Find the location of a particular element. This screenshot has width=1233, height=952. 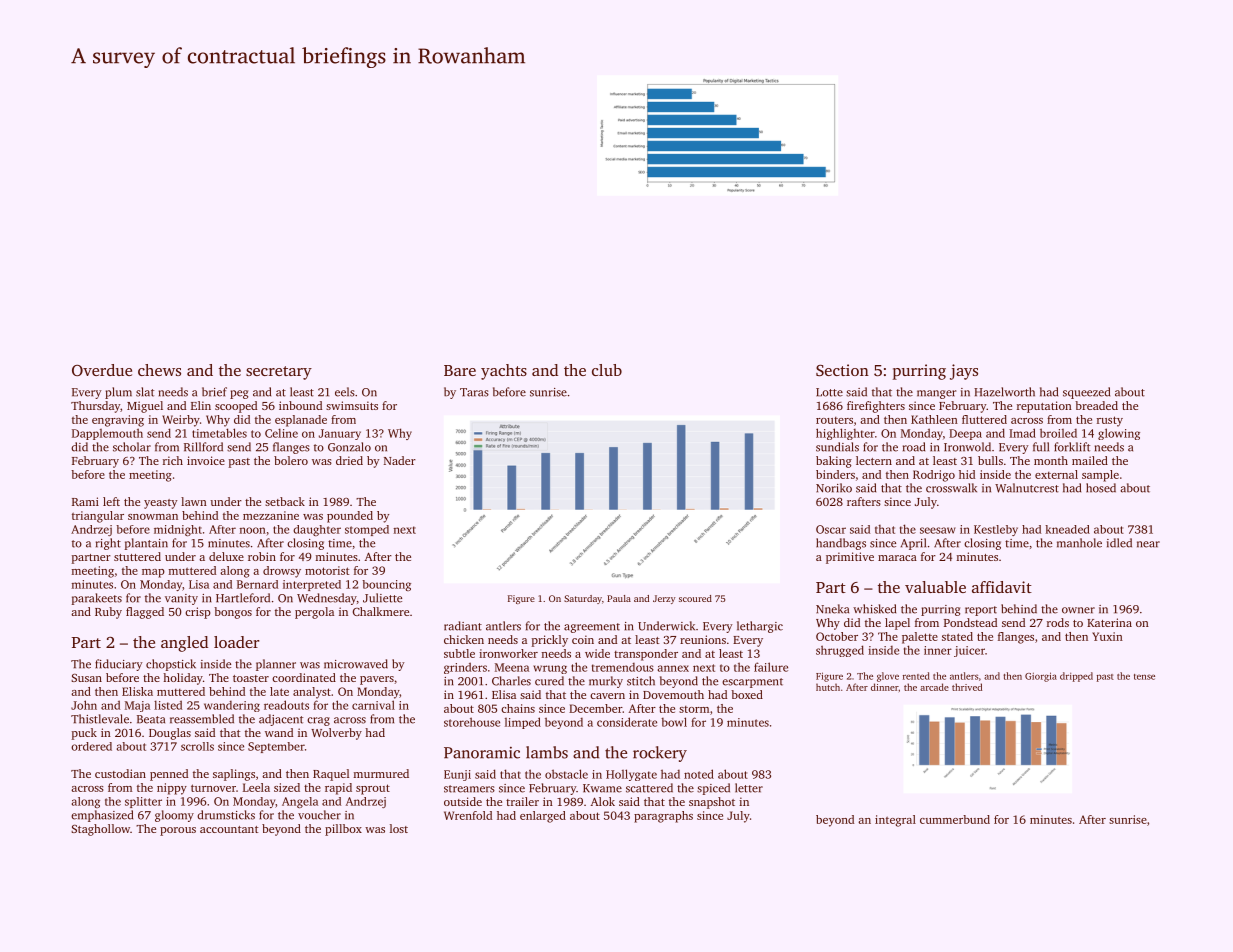

hid is located at coordinates (967, 474).
